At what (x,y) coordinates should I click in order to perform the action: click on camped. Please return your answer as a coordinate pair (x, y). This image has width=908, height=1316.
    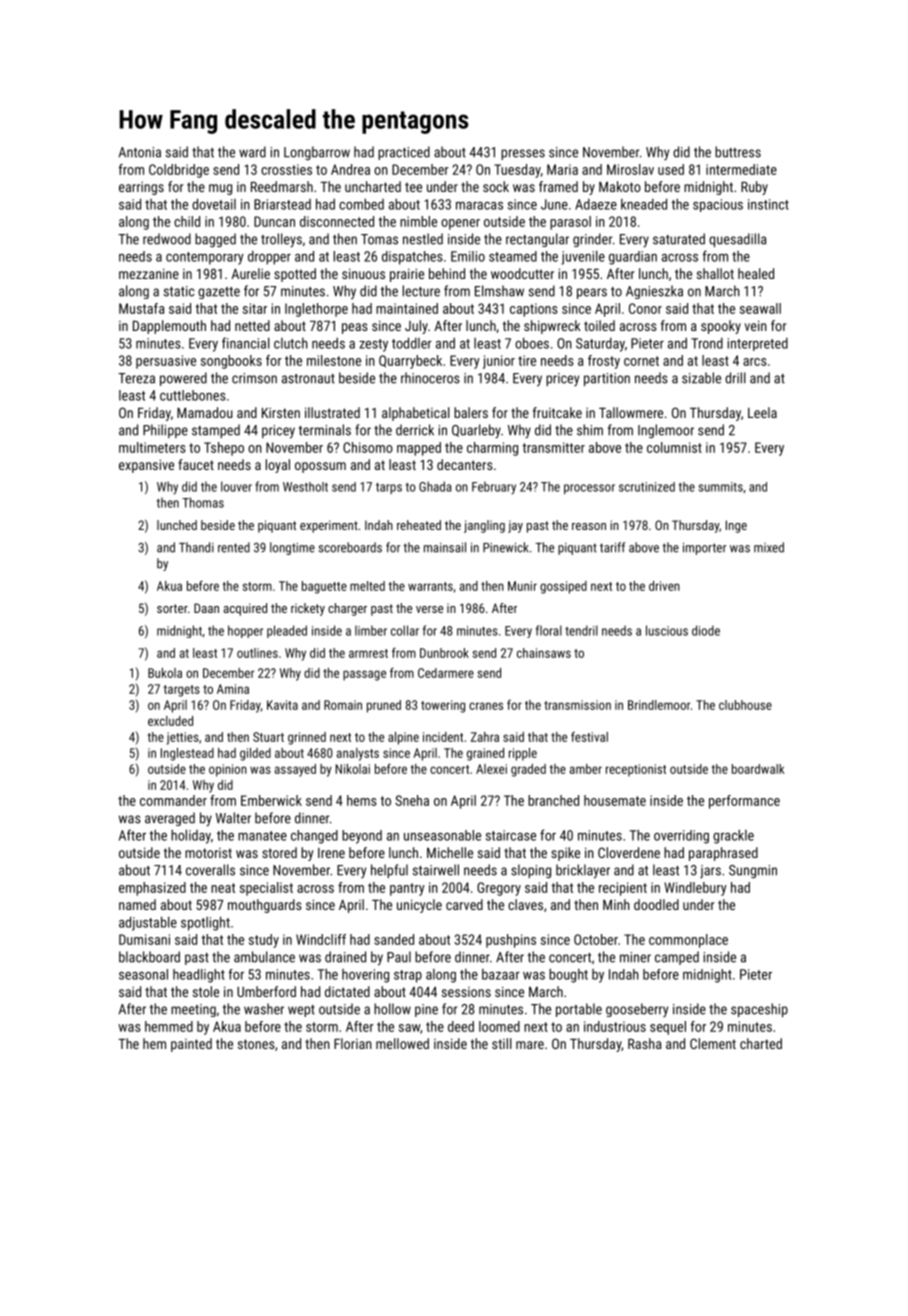
    Looking at the image, I should click on (677, 958).
